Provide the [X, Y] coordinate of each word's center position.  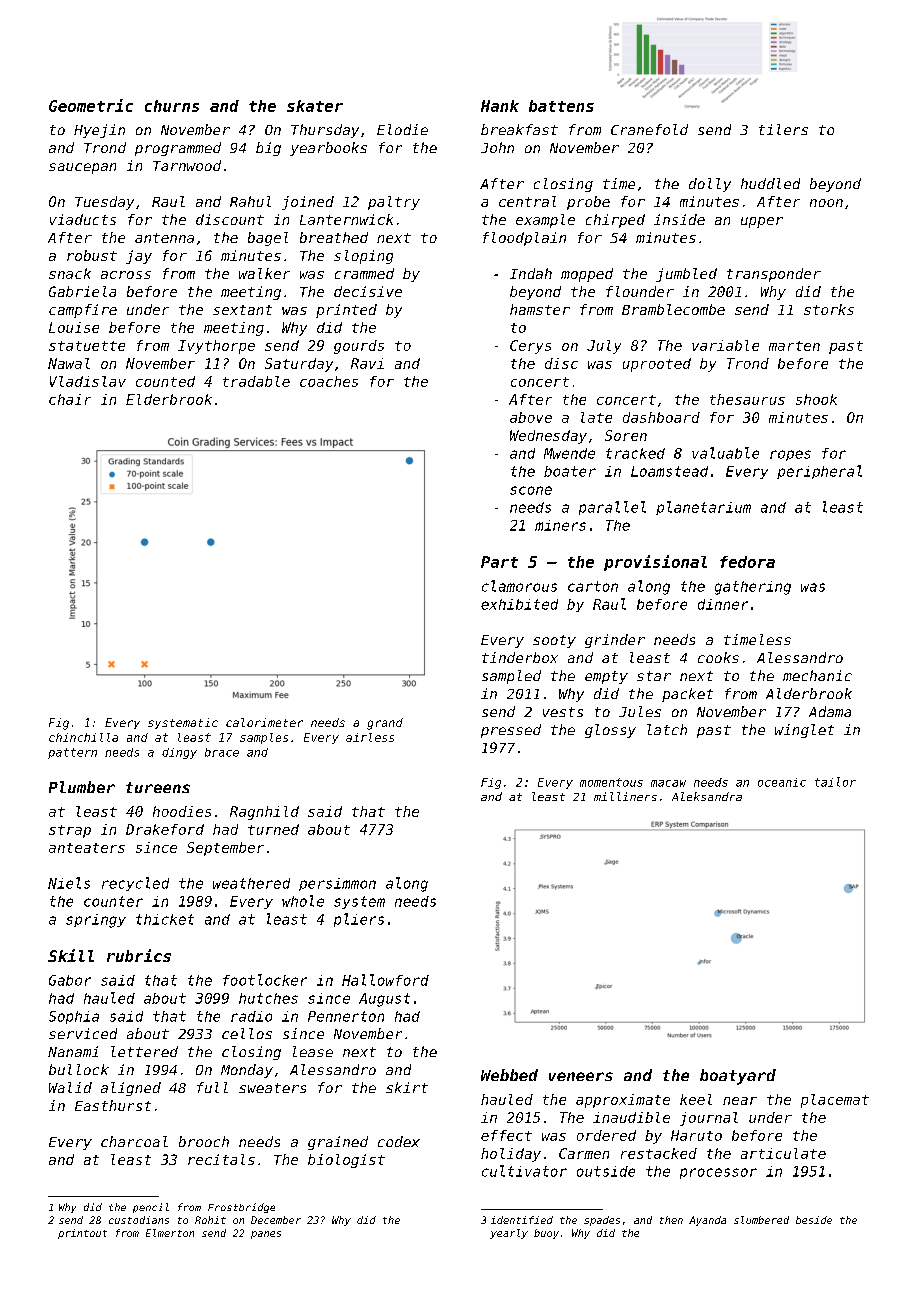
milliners [625, 796]
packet [687, 695]
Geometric [91, 105]
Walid [70, 1087]
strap [70, 831]
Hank [500, 106]
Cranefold [649, 129]
